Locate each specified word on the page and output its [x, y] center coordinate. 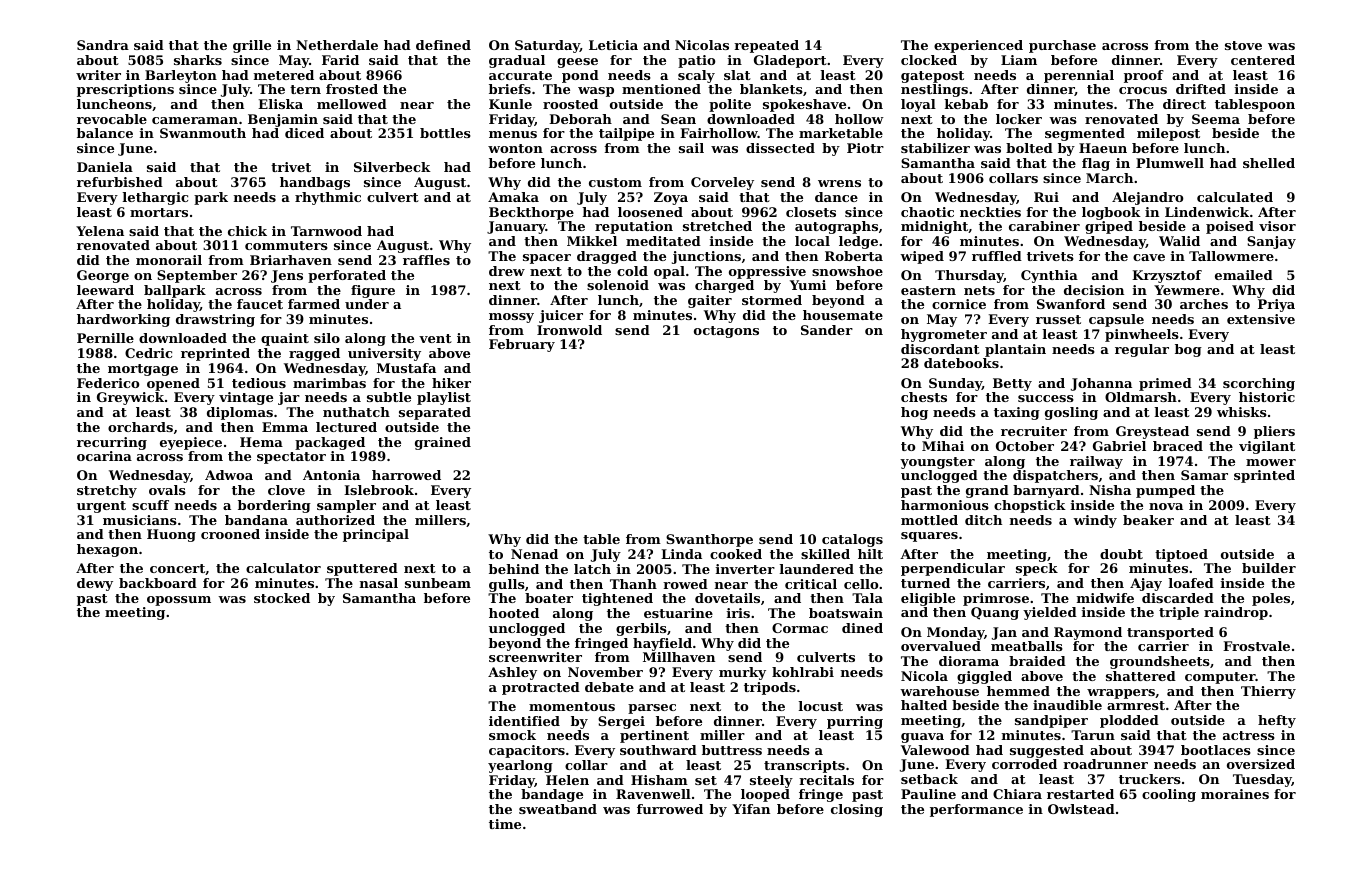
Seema [1216, 119]
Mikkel [592, 241]
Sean [678, 119]
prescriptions [125, 90]
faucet [260, 304]
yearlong [520, 766]
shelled [1269, 163]
